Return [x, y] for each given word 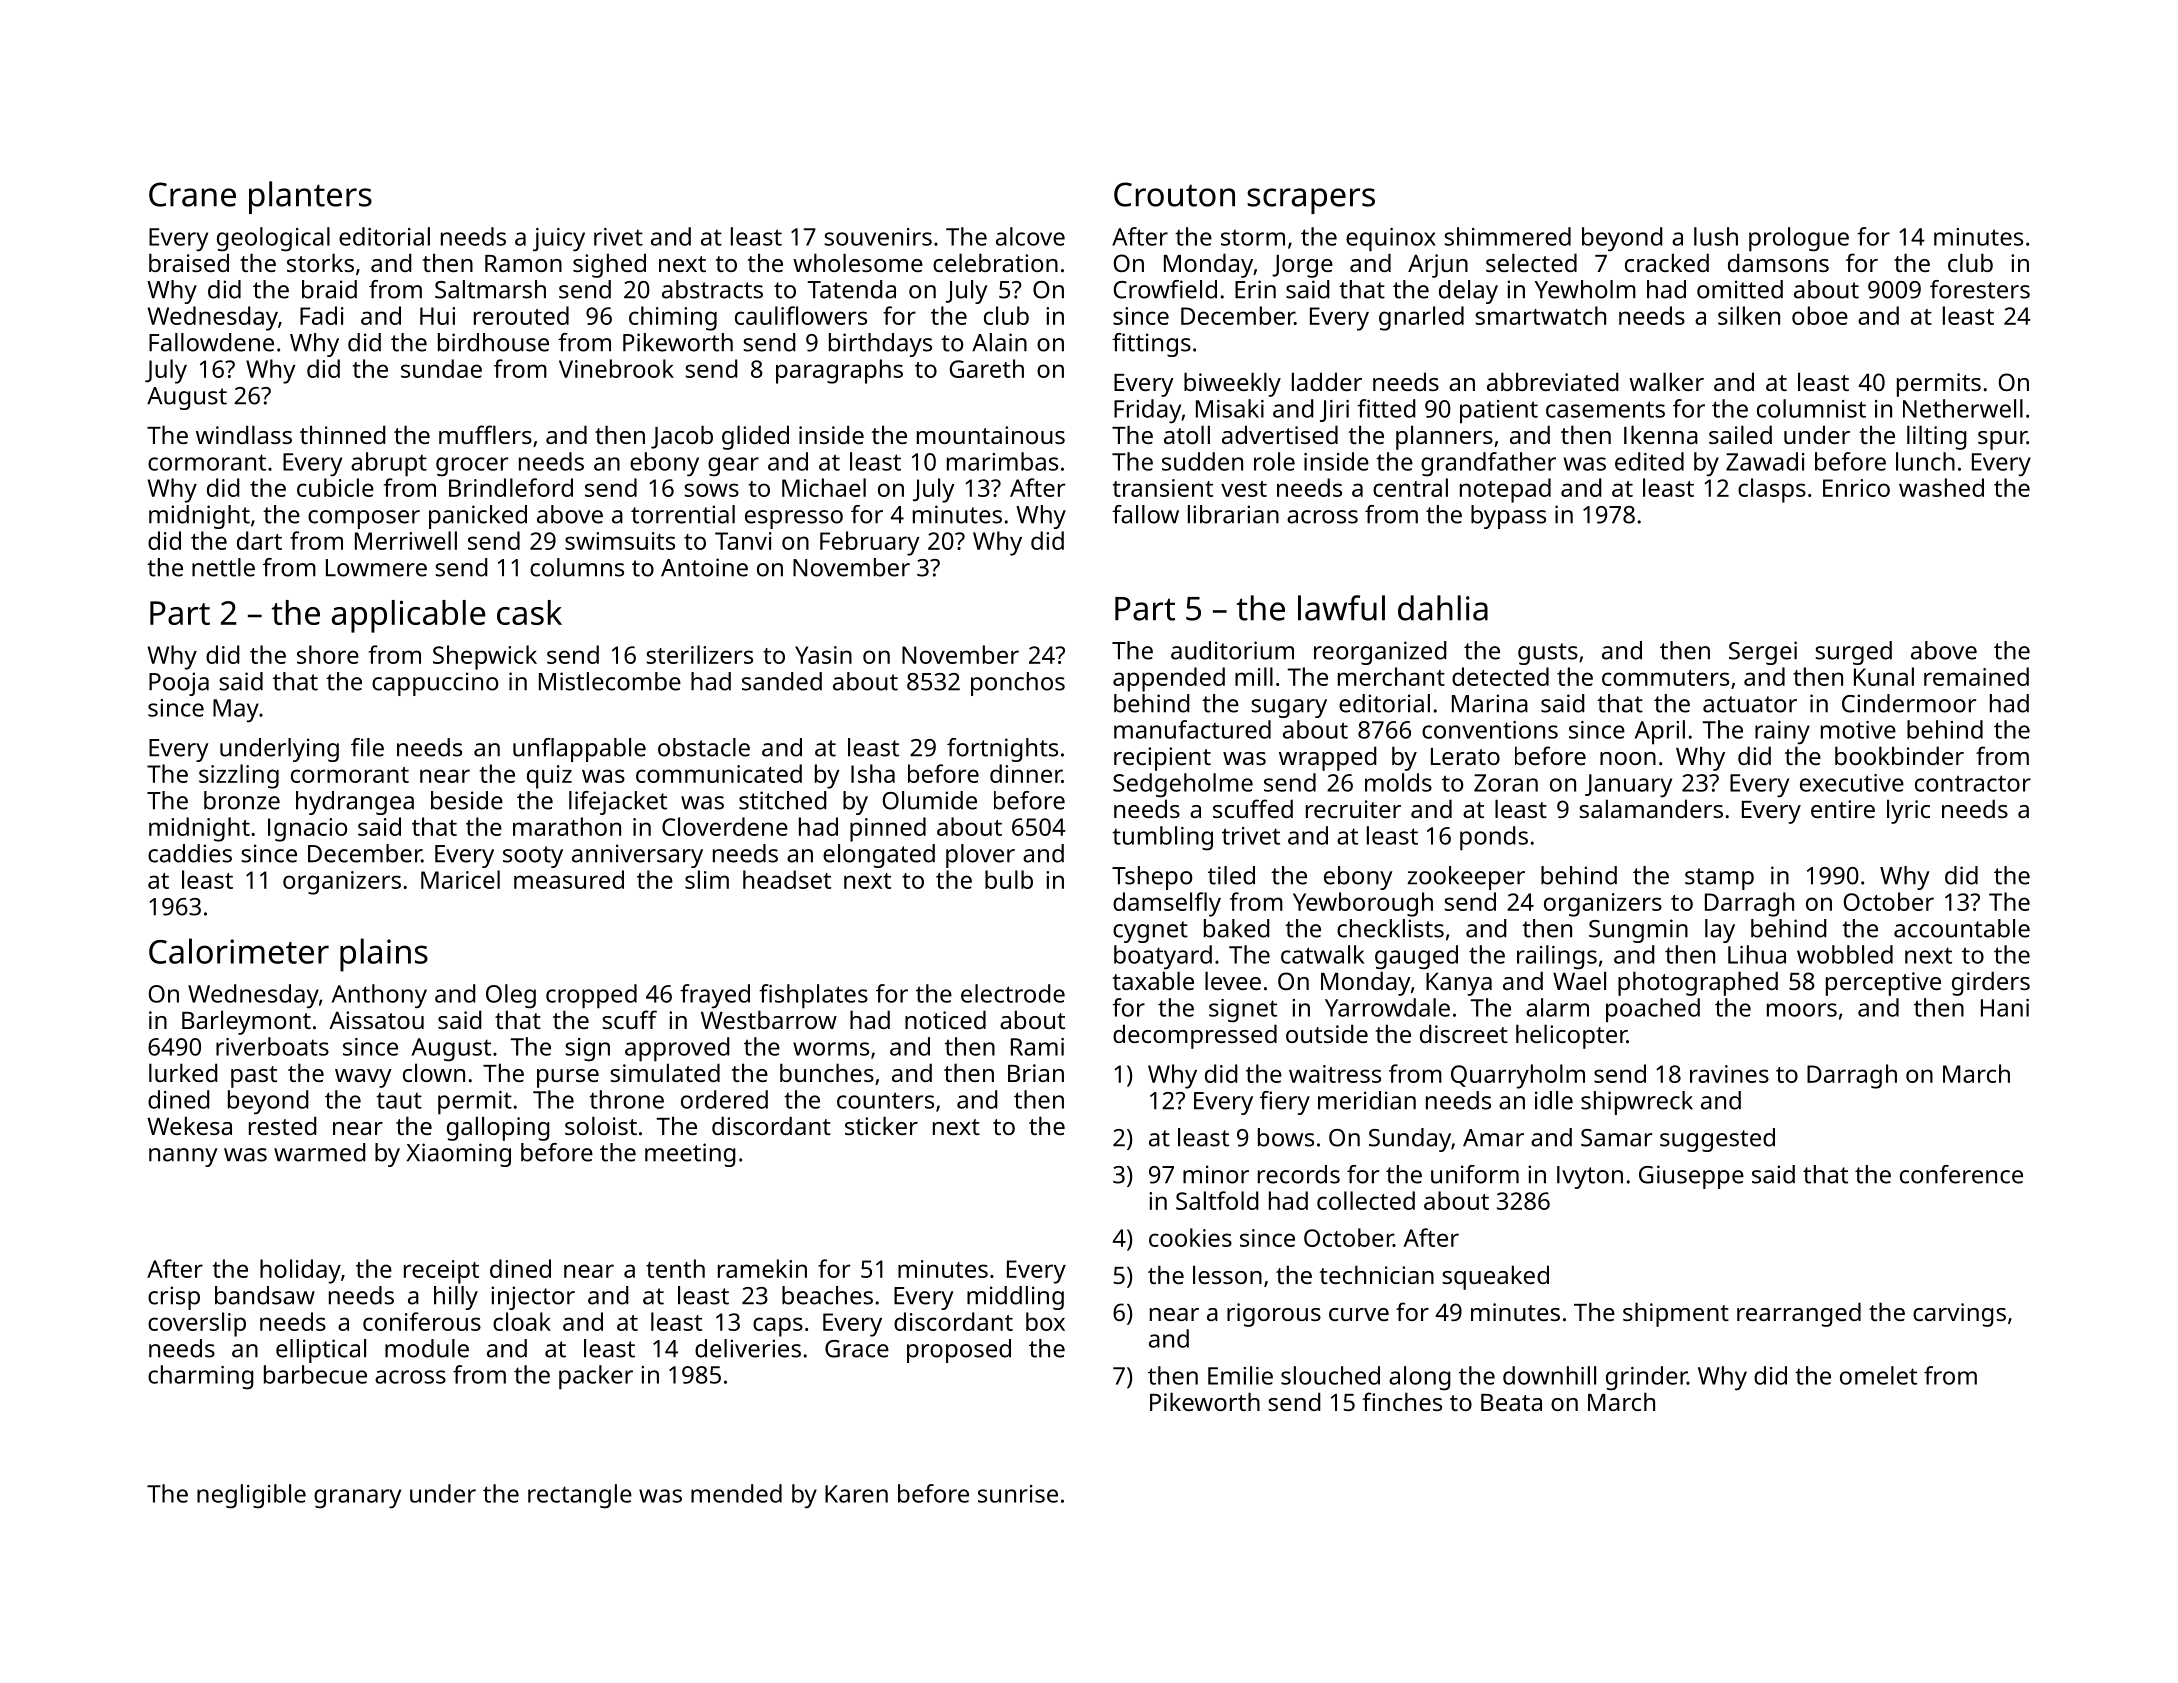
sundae [441, 368]
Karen [856, 1494]
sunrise [1018, 1494]
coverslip [197, 1324]
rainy [1782, 733]
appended [1169, 679]
